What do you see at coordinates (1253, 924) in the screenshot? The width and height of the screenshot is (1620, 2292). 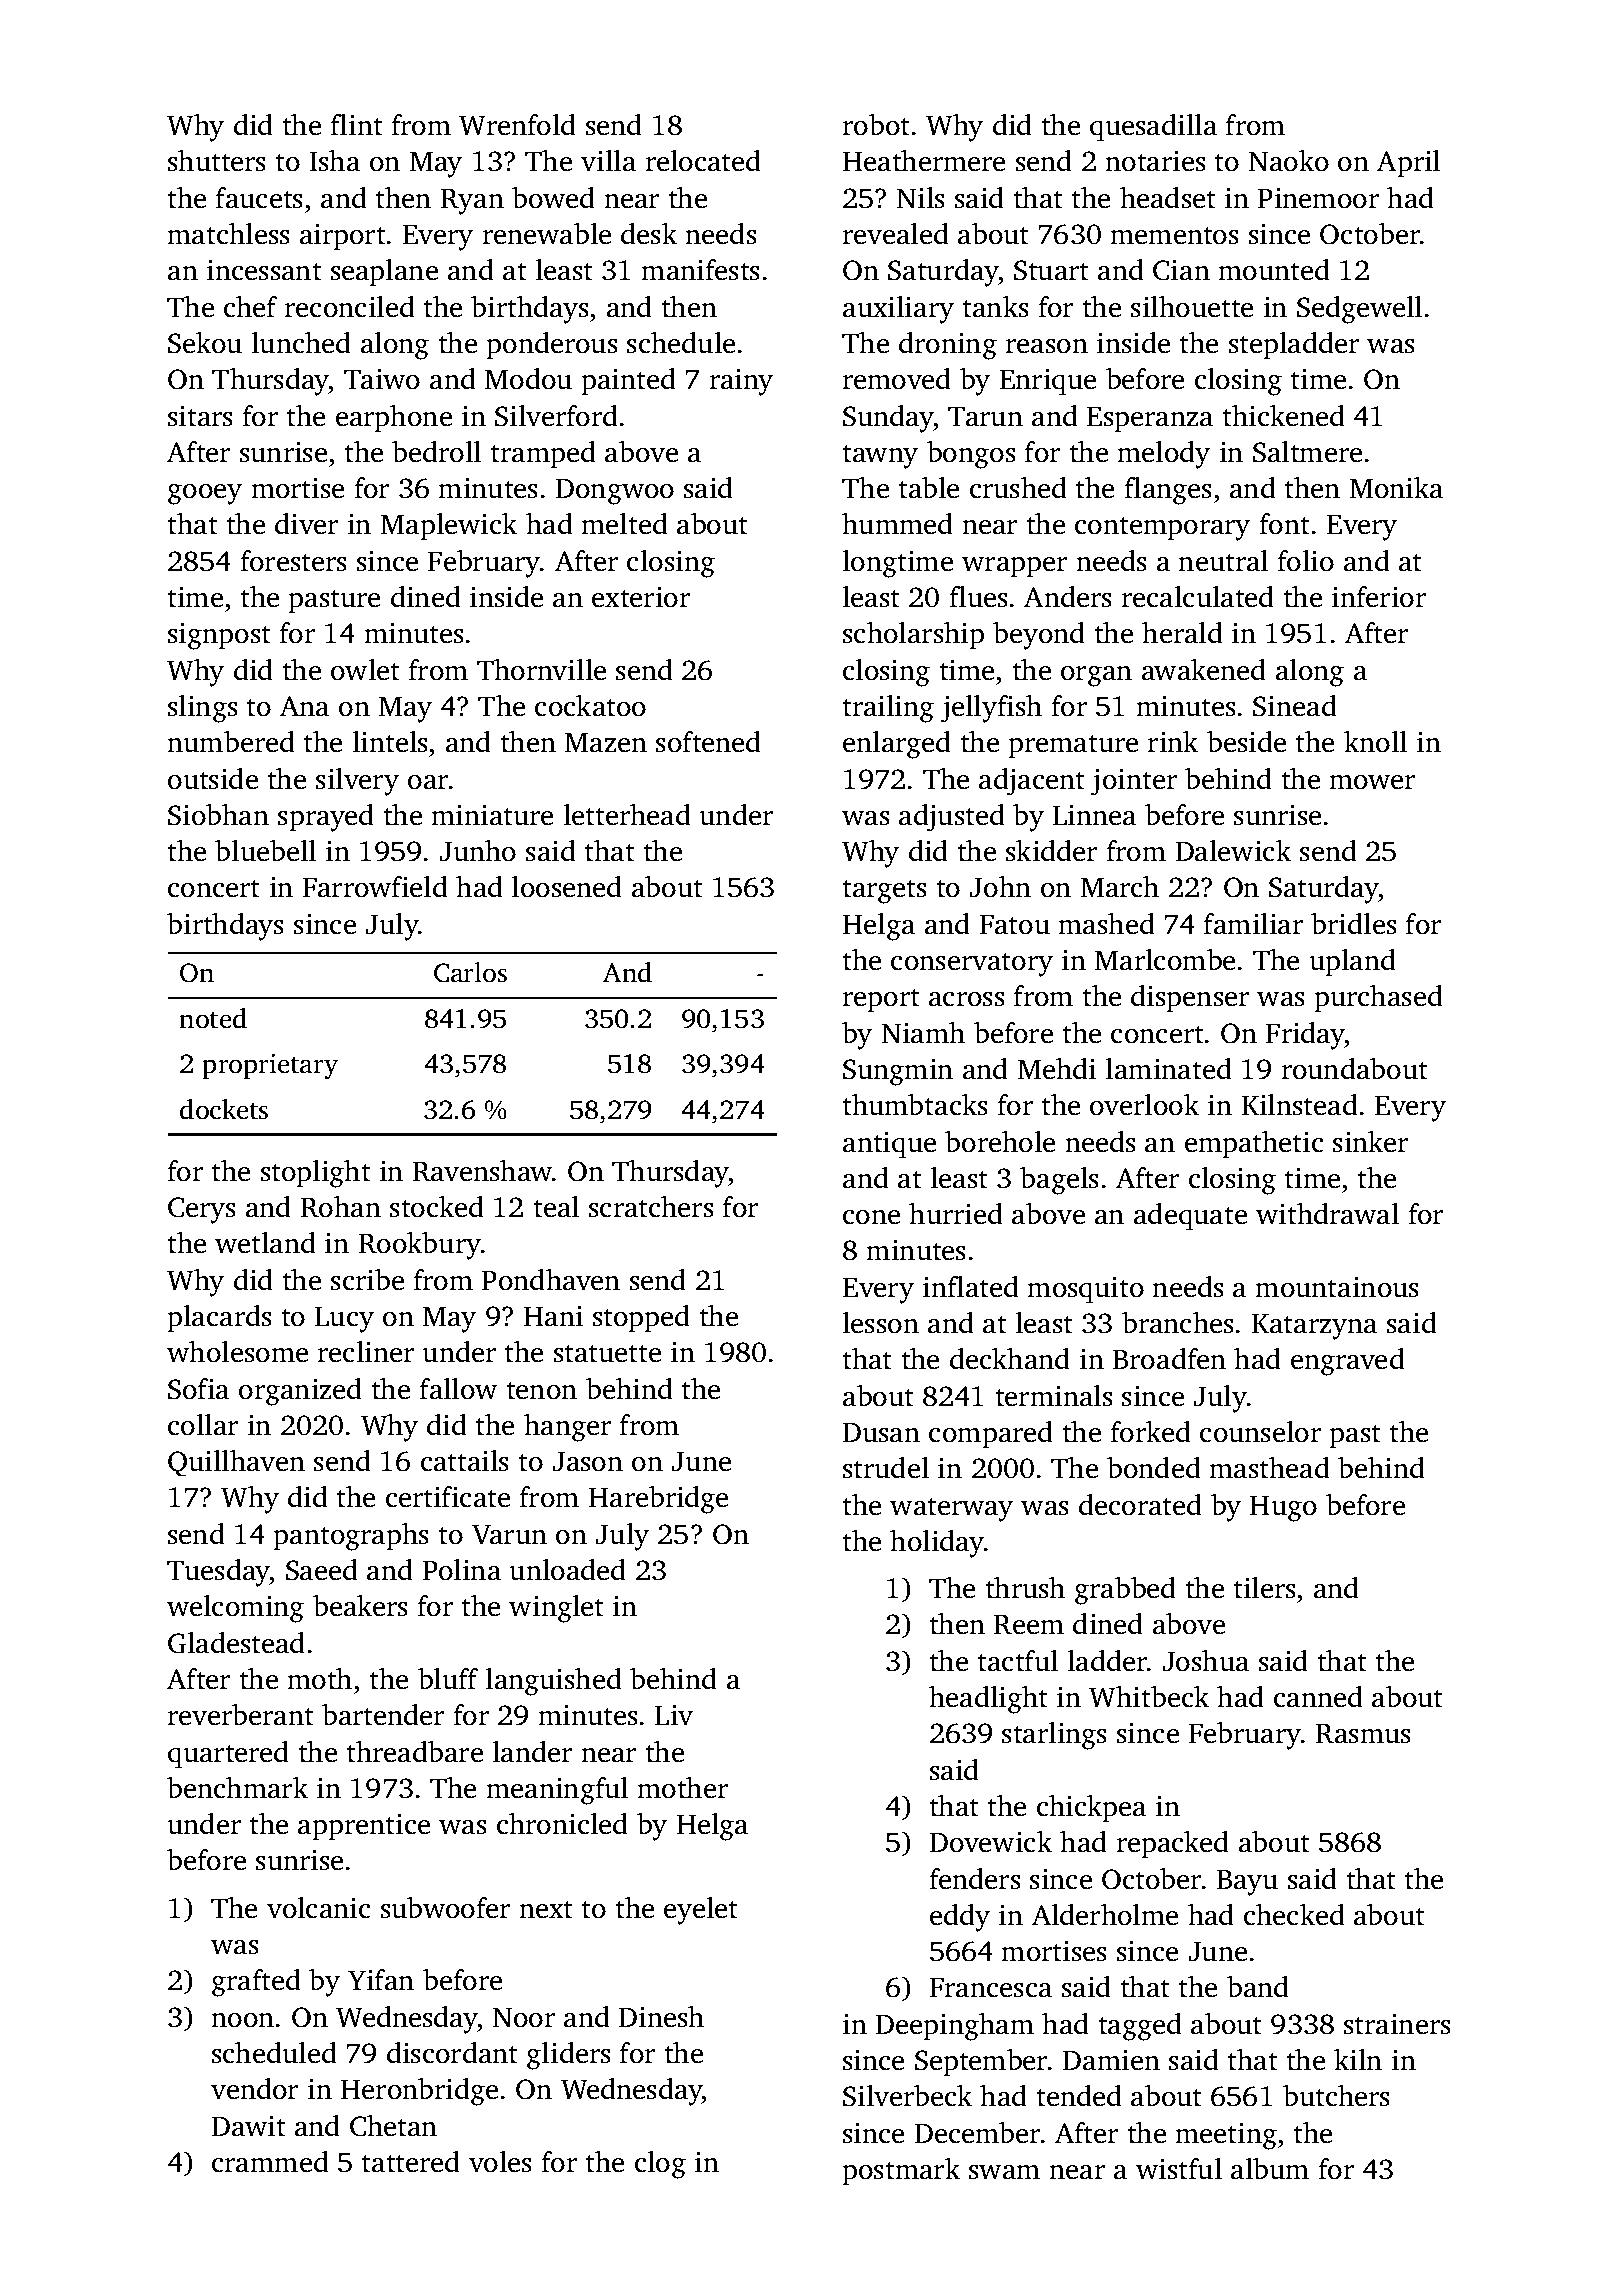 I see `familiar` at bounding box center [1253, 924].
